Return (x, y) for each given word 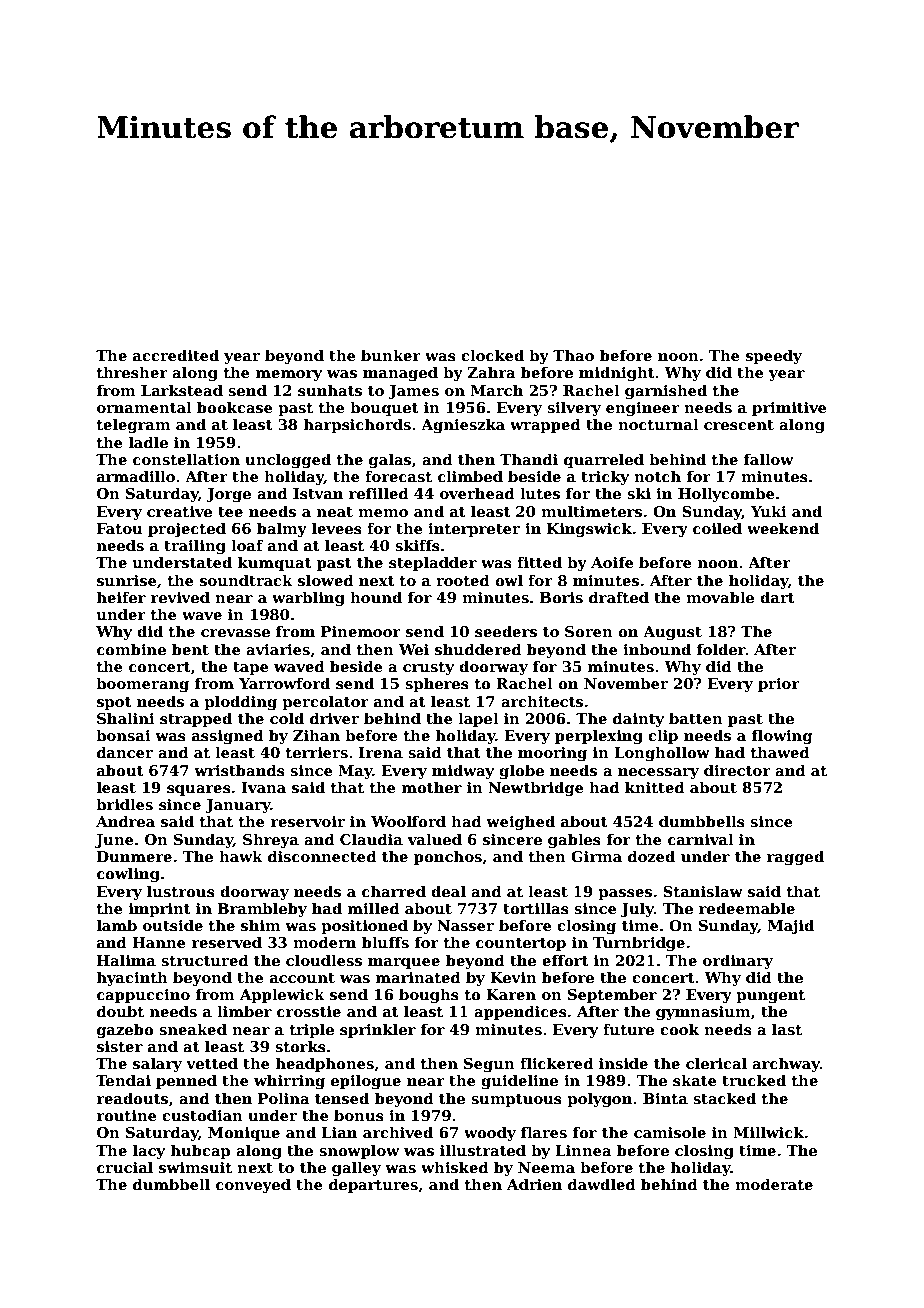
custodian (202, 1115)
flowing (782, 736)
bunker (391, 355)
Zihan (316, 735)
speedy (774, 356)
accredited (176, 355)
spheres (437, 684)
